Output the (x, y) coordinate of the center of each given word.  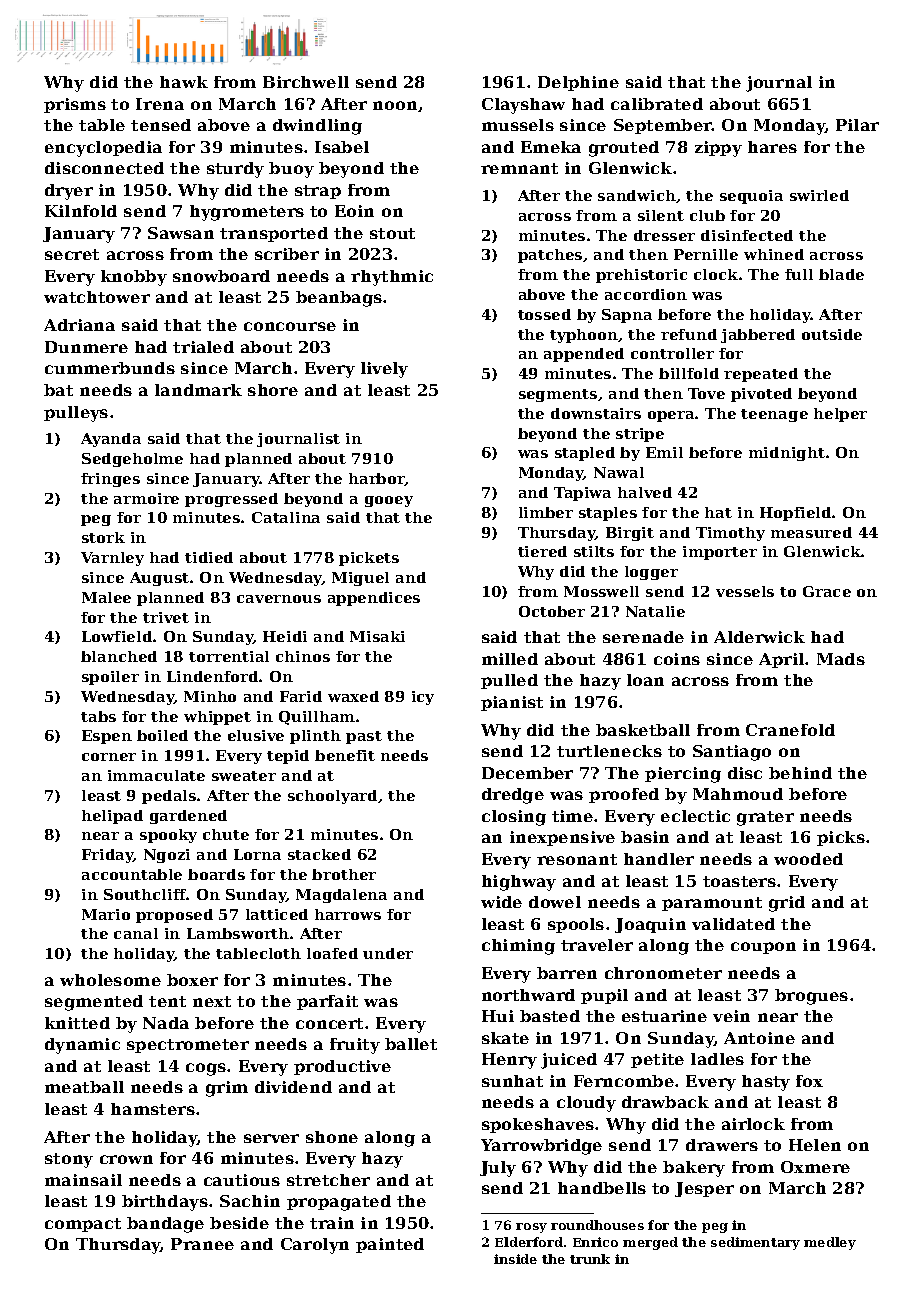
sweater (244, 776)
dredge (513, 796)
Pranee (202, 1244)
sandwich (637, 195)
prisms (75, 105)
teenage (774, 415)
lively (384, 370)
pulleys (76, 414)
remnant (519, 168)
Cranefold (790, 730)
